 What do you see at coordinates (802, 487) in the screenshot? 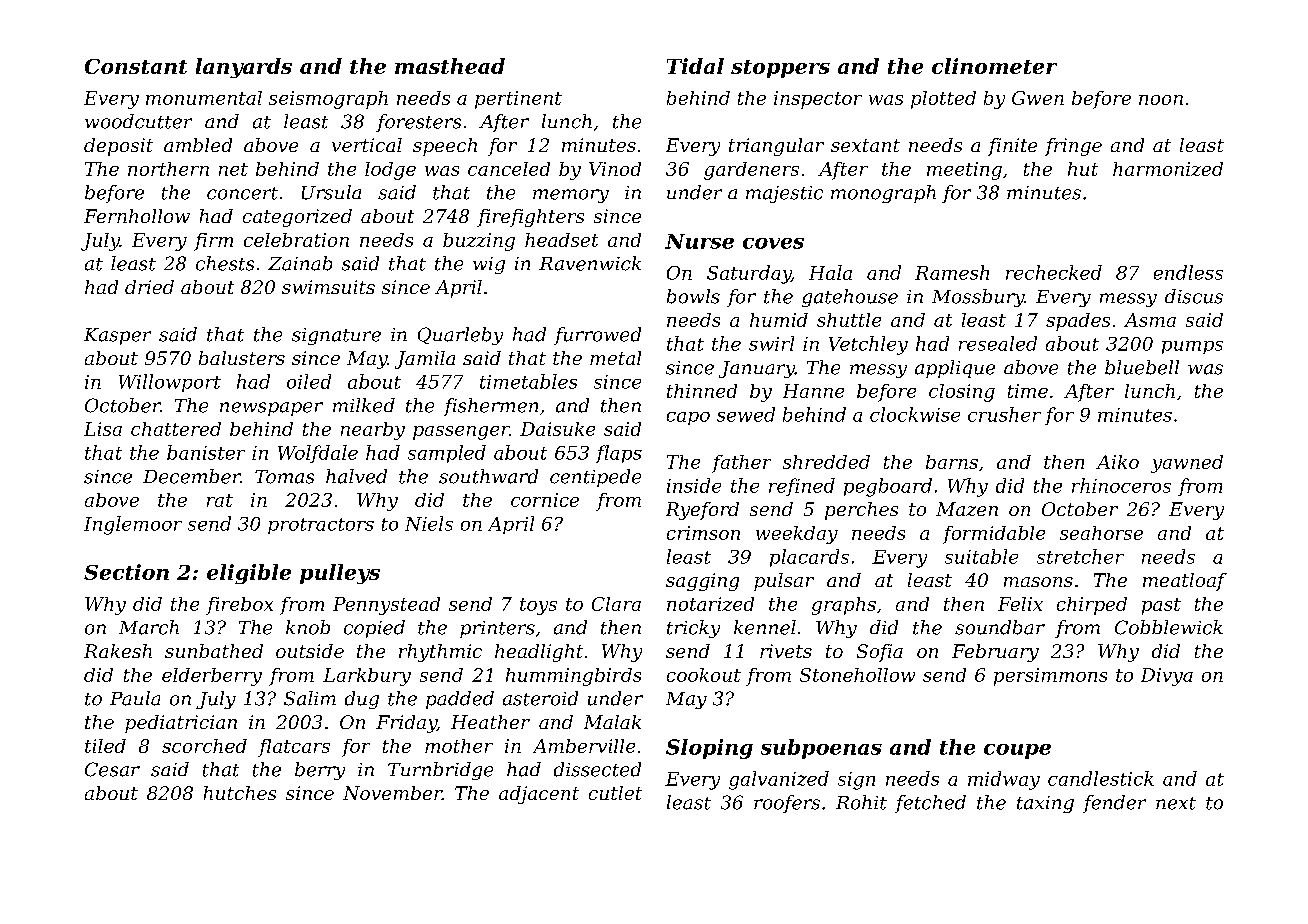
I see `refined` at bounding box center [802, 487].
